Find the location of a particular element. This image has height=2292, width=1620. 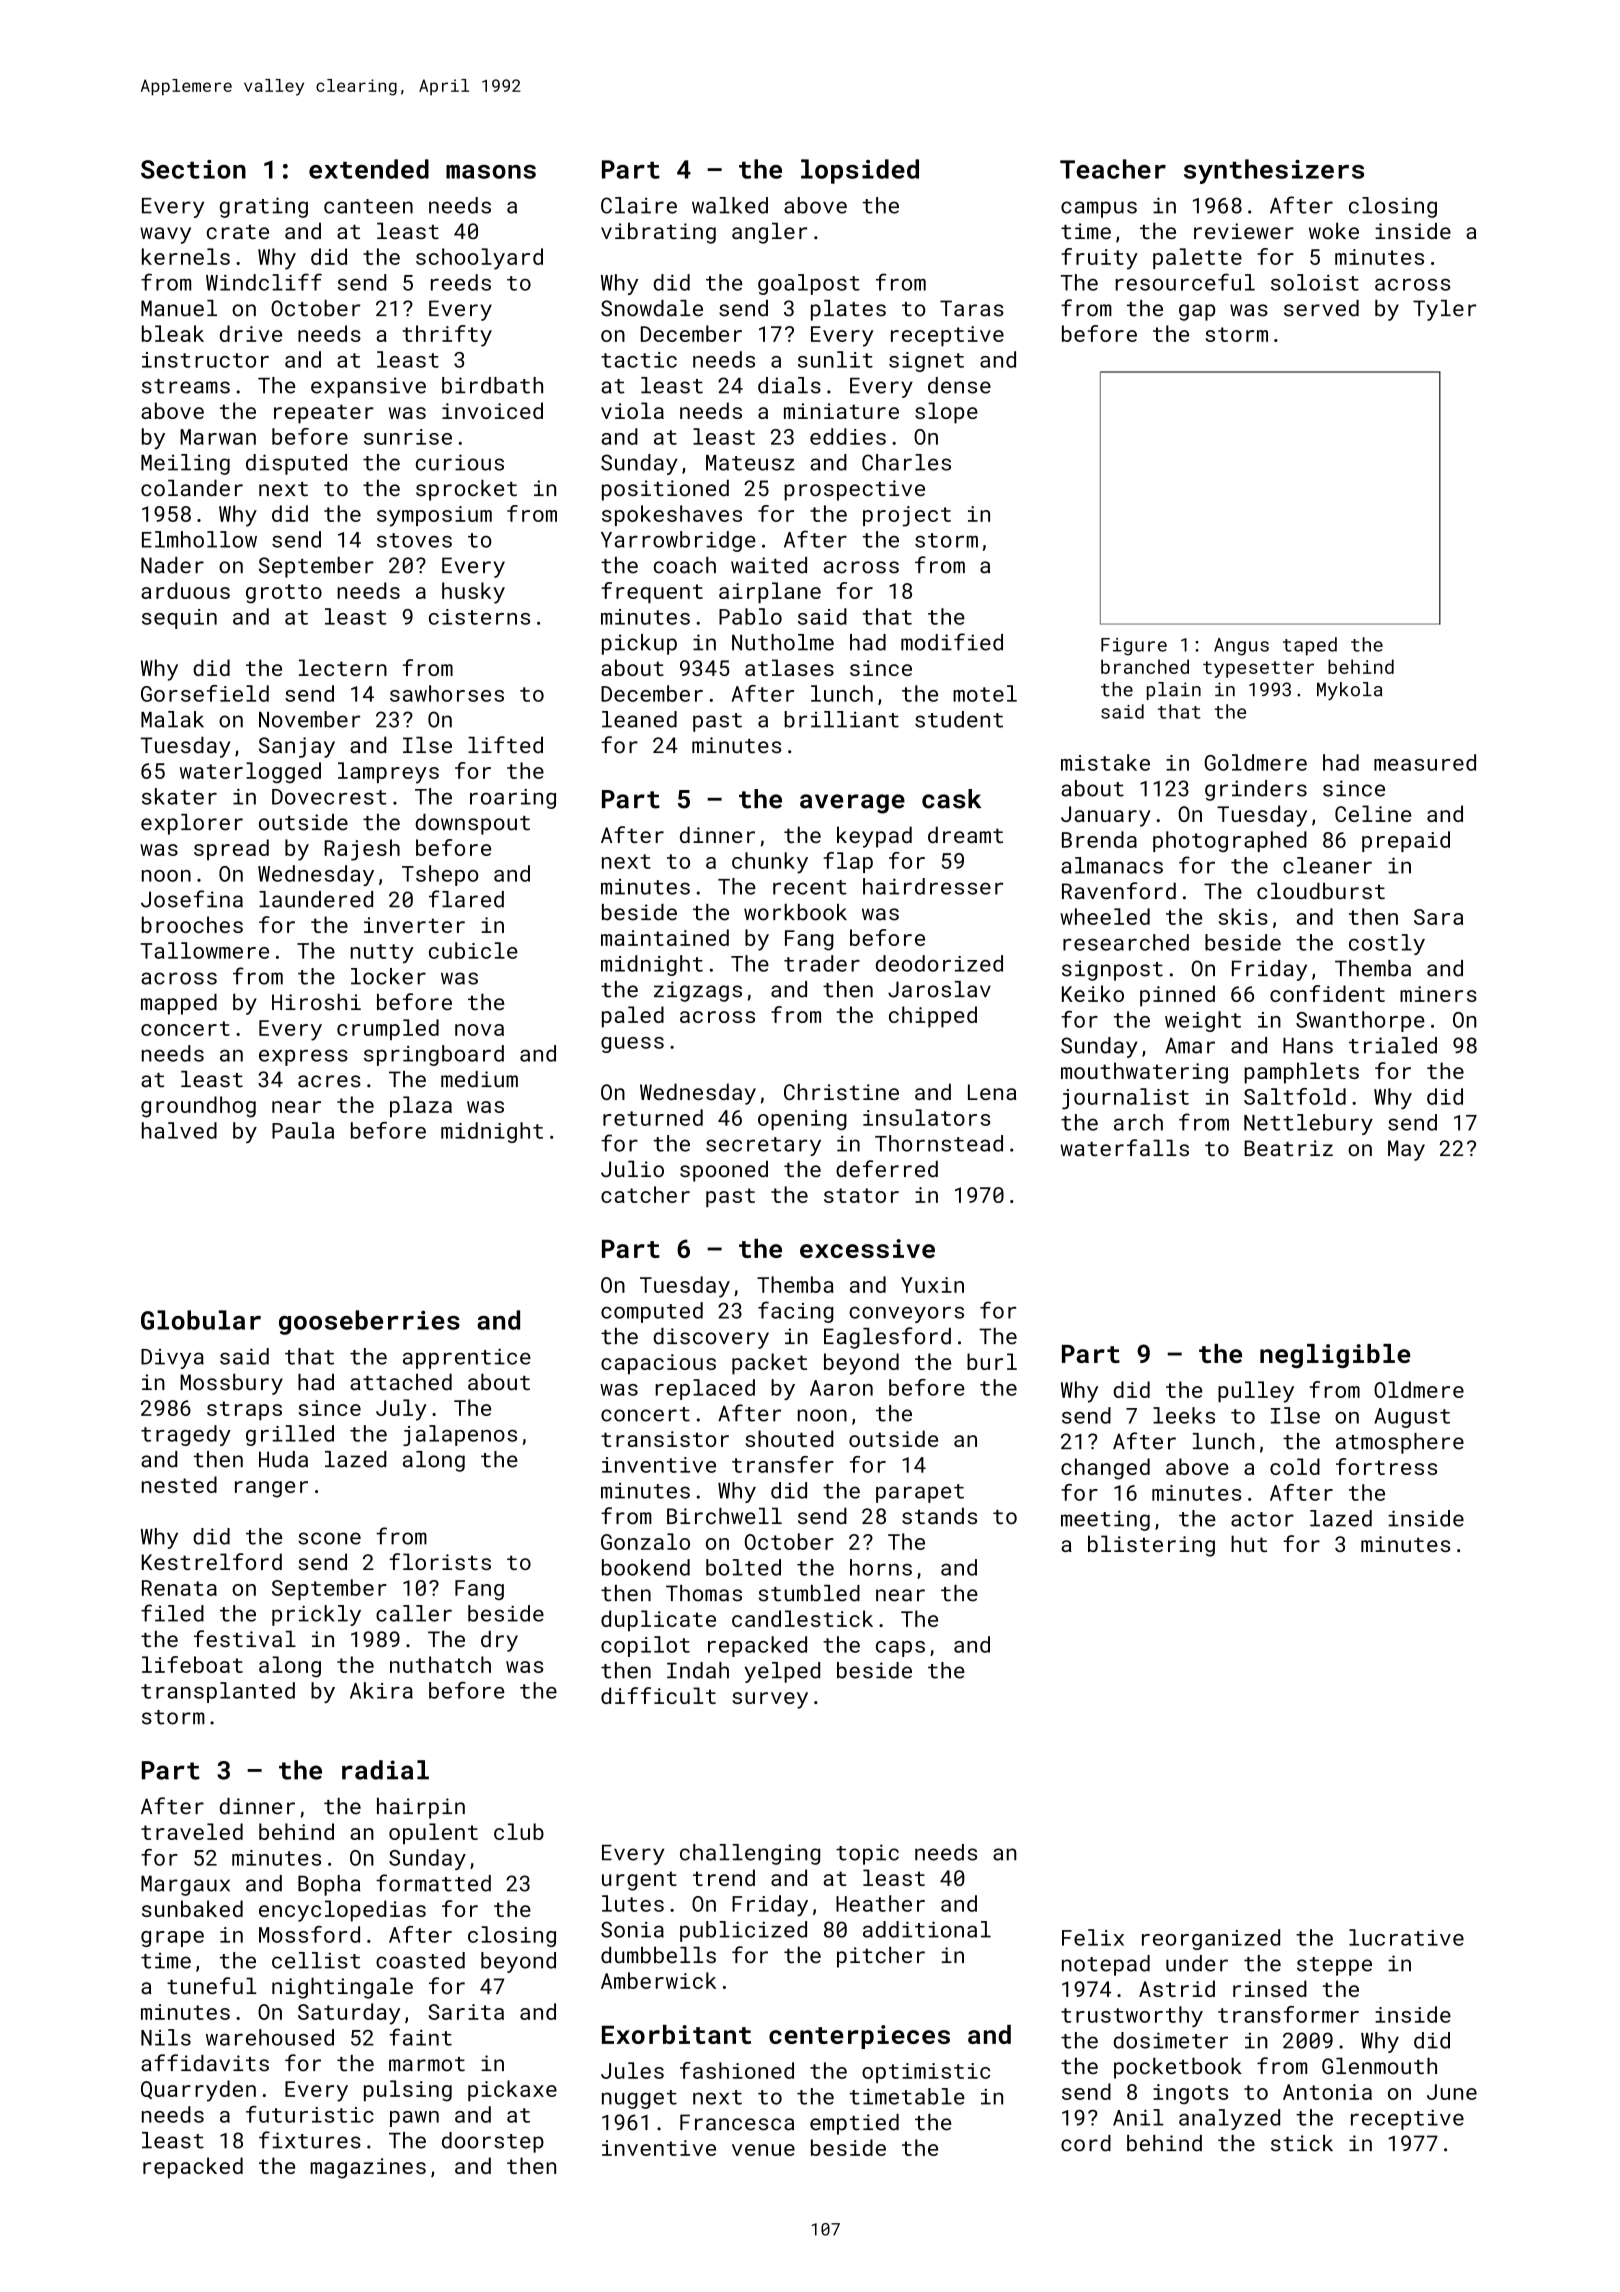

groundhog is located at coordinates (198, 1107).
